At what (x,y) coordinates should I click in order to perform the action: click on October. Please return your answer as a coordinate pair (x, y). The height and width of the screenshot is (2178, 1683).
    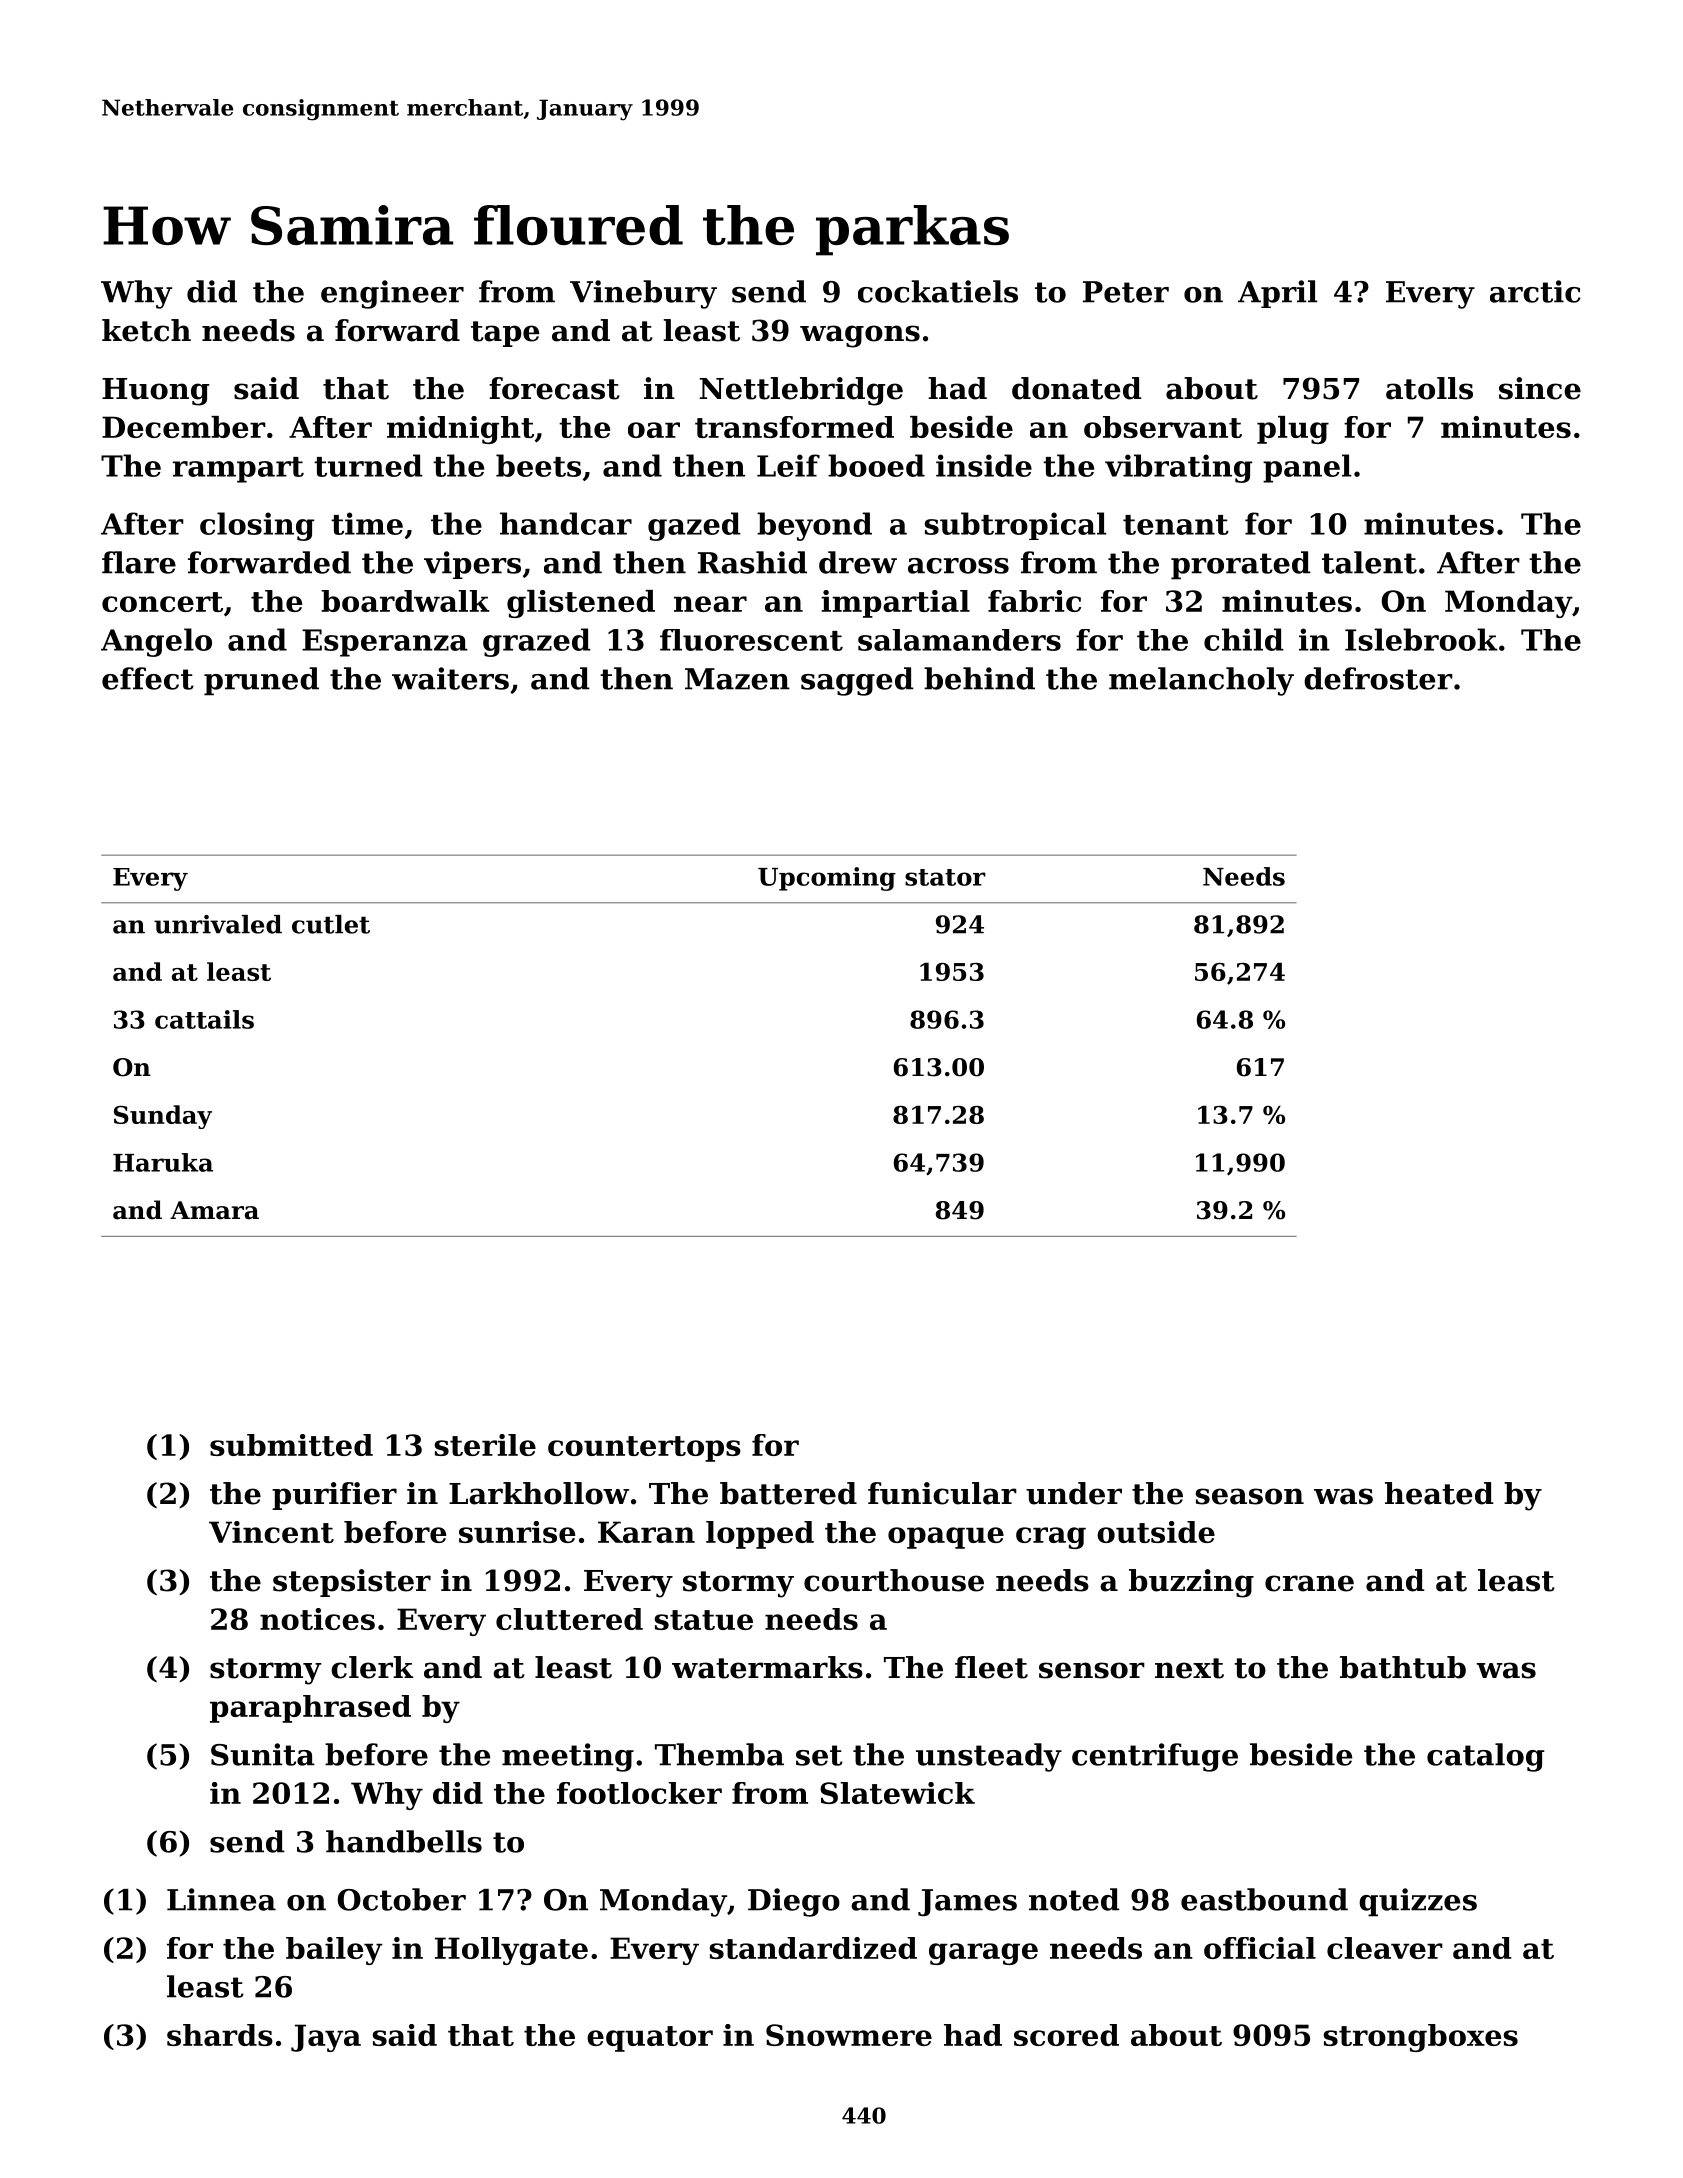
    Looking at the image, I should click on (401, 1899).
